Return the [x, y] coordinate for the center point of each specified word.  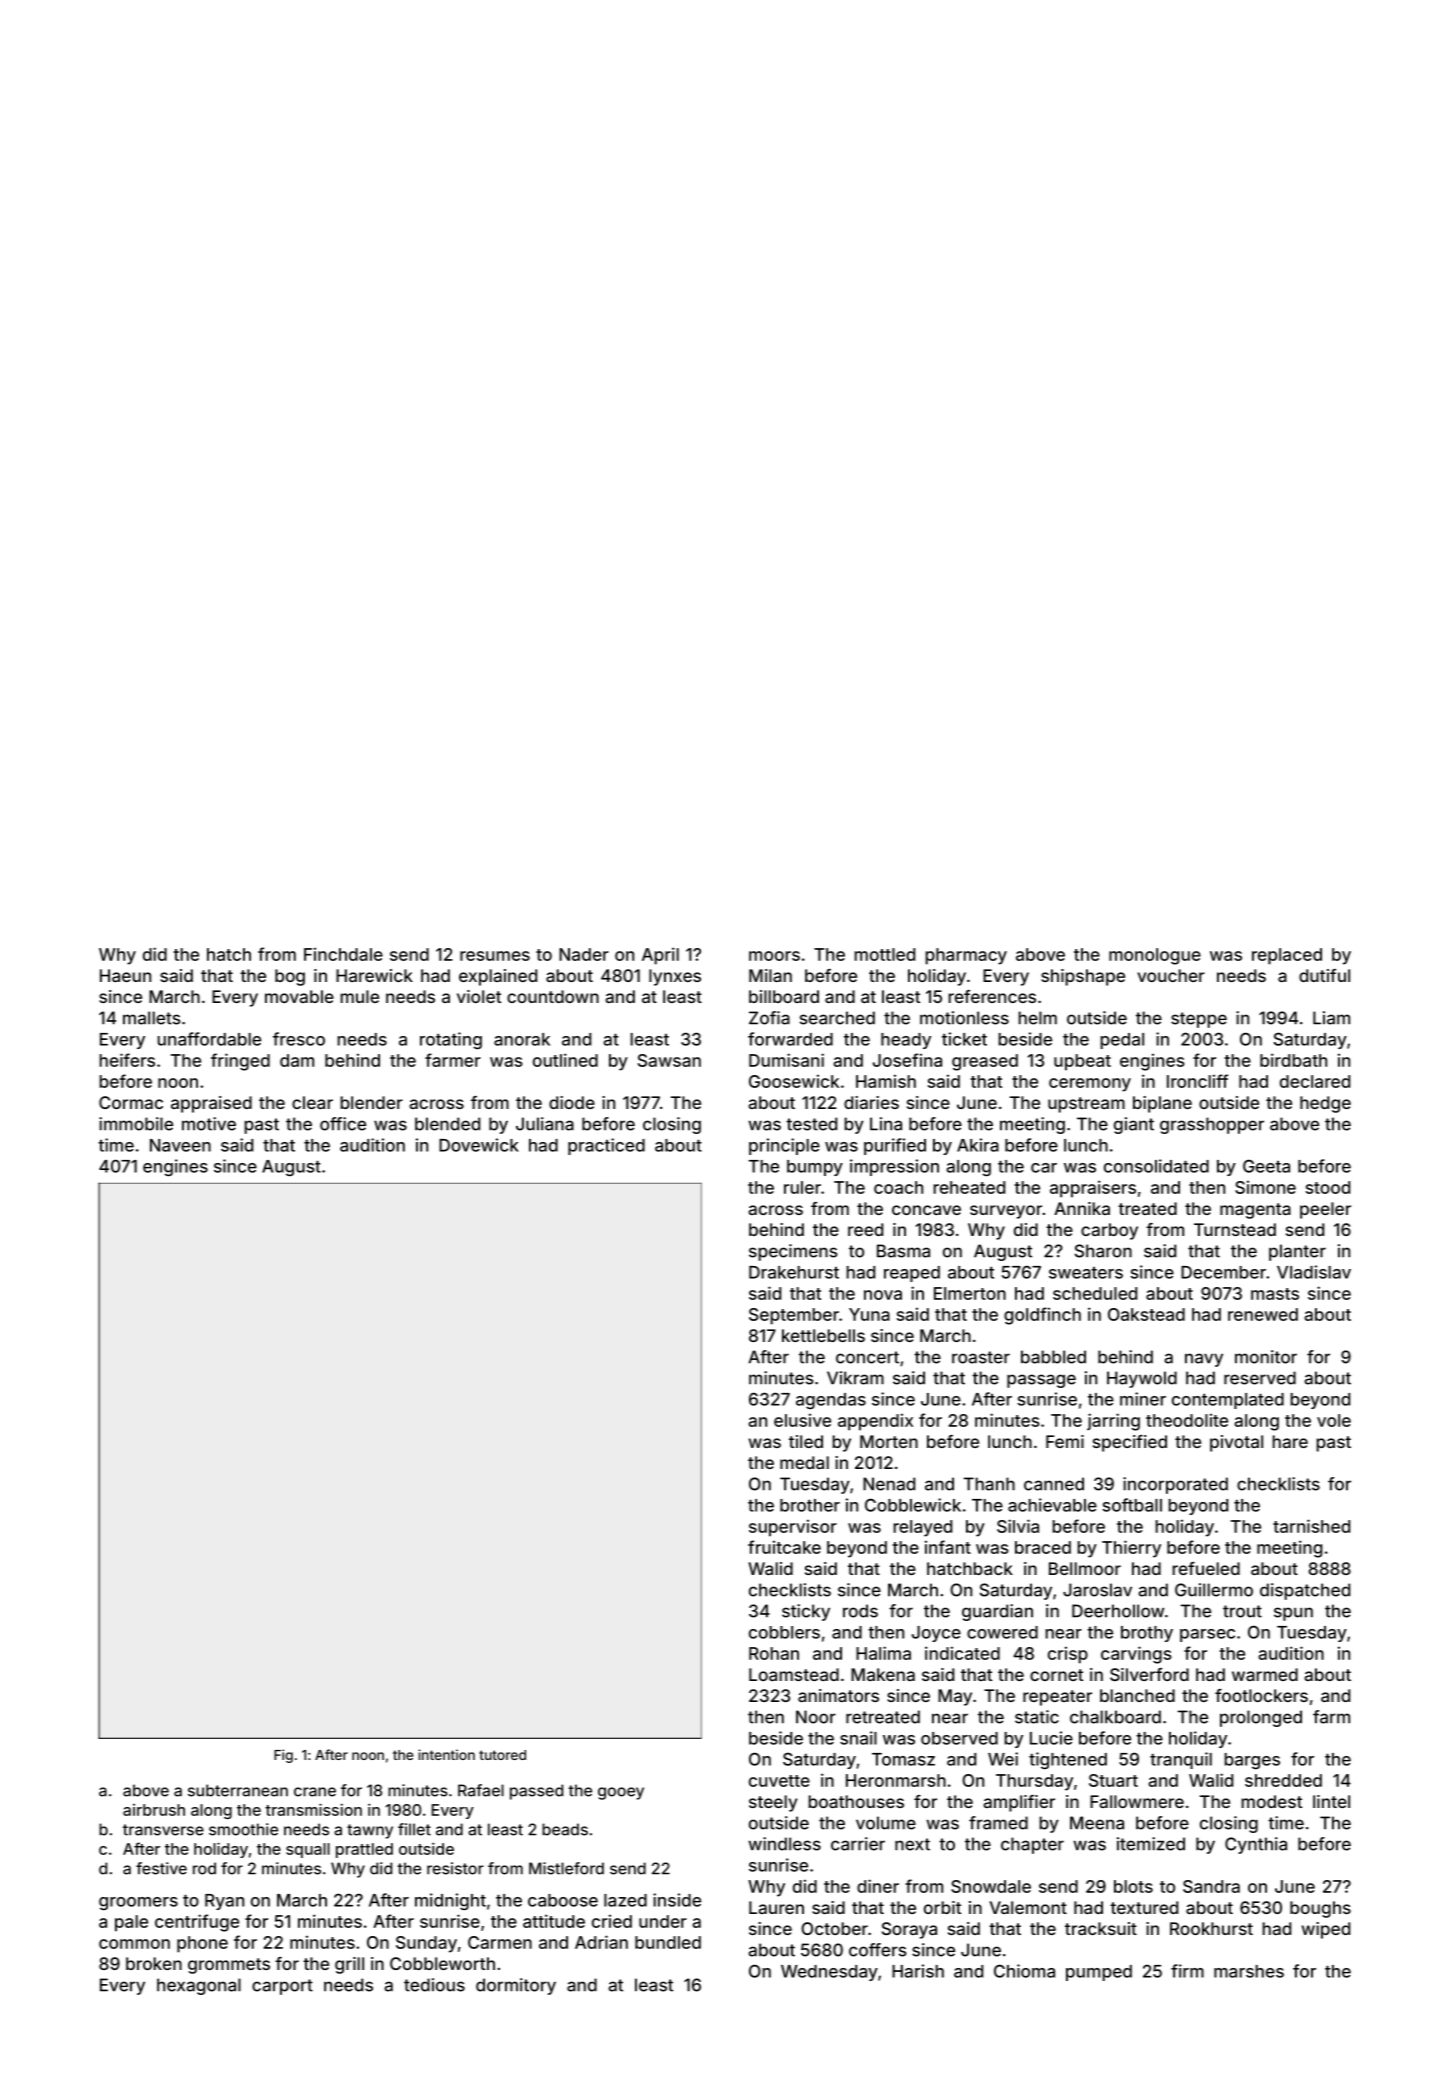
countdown [553, 996]
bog [290, 977]
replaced [1287, 956]
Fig [283, 1756]
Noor [816, 1717]
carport [282, 1987]
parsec [1207, 1635]
